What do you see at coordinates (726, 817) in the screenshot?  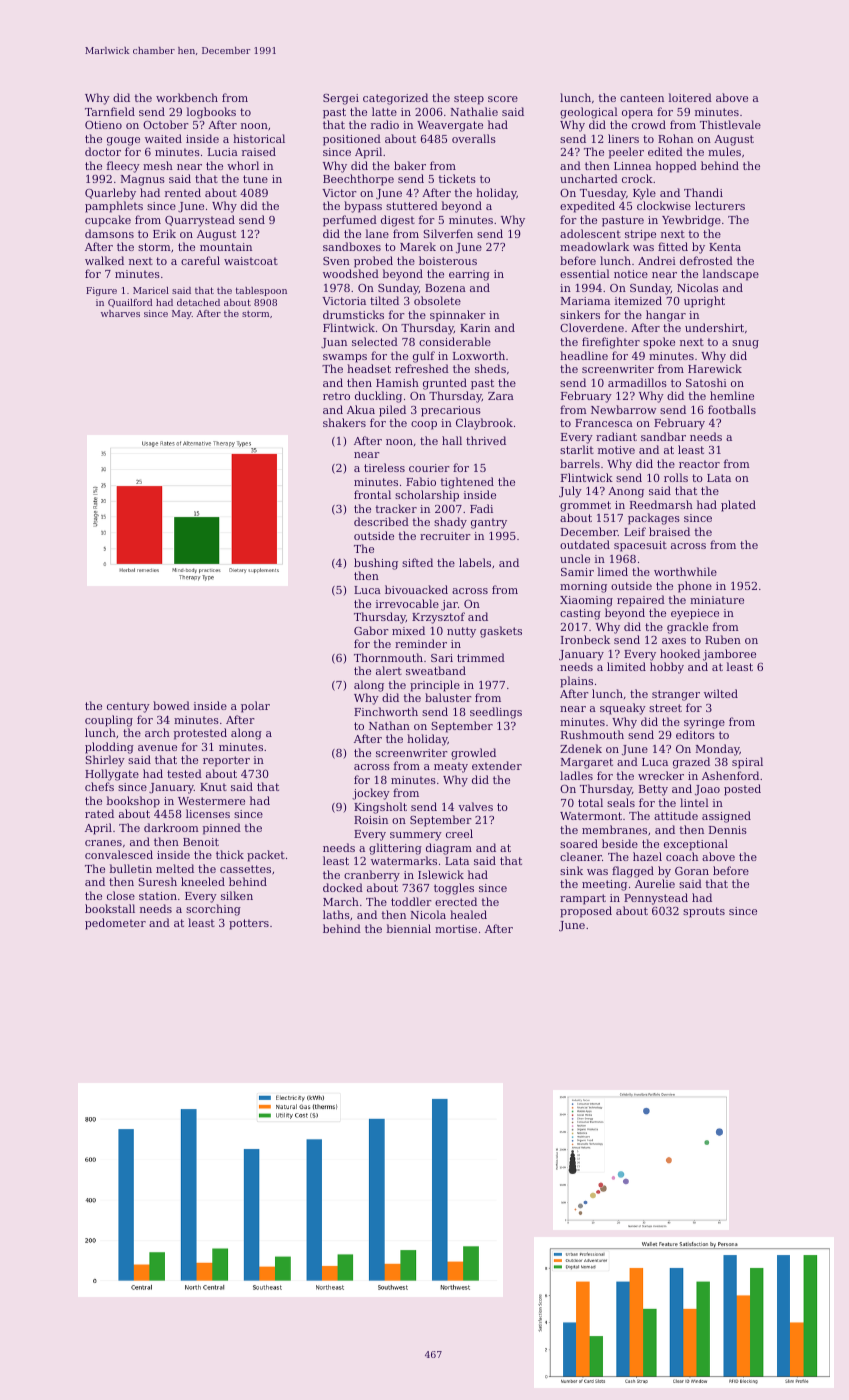 I see `assigned` at bounding box center [726, 817].
